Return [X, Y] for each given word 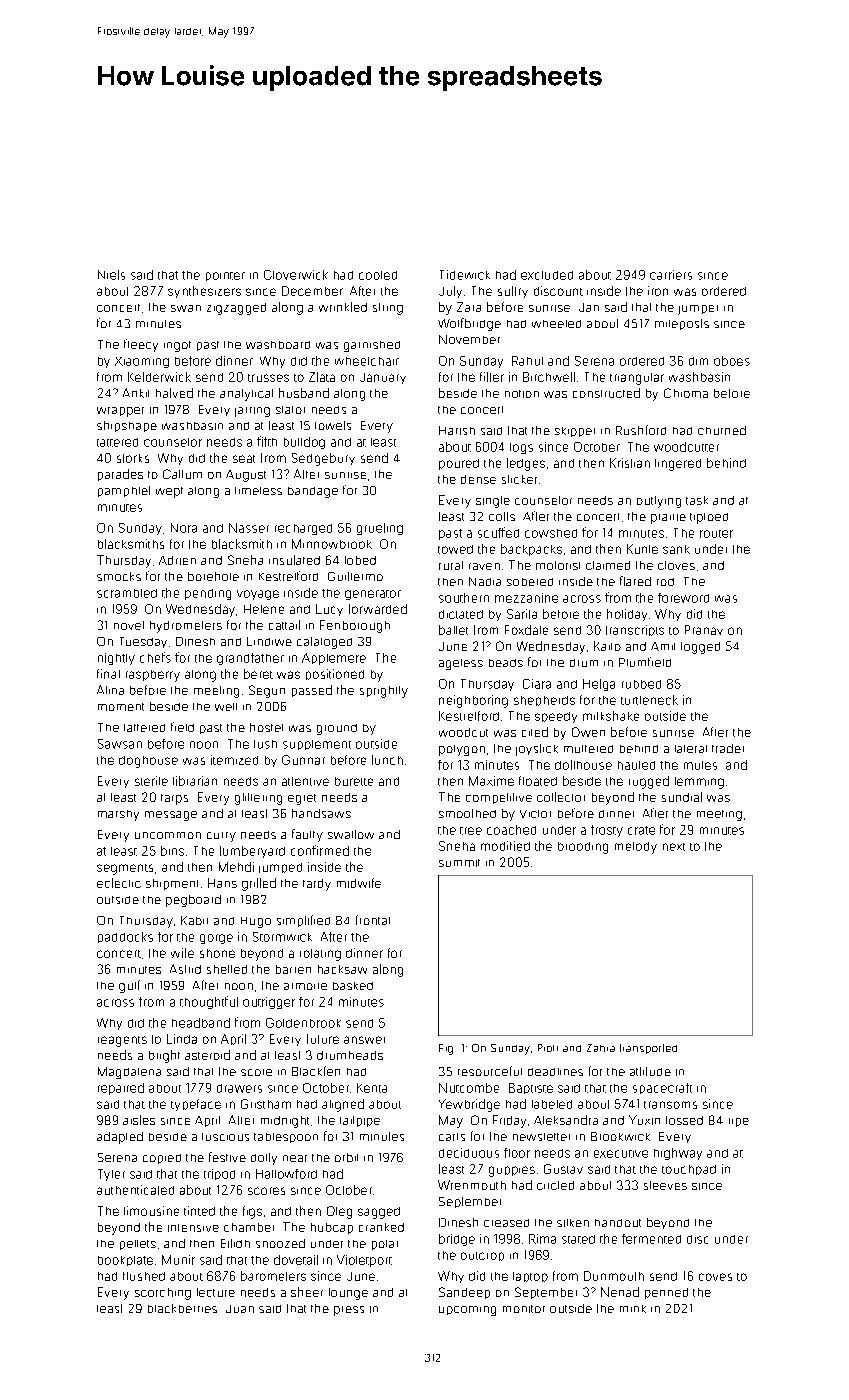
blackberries [182, 1308]
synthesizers [204, 292]
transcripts [635, 630]
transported [648, 1049]
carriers [671, 275]
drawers [239, 1088]
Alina [110, 690]
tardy [317, 885]
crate [641, 830]
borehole [213, 576]
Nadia [485, 581]
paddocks [125, 937]
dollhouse [583, 765]
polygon [462, 750]
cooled [378, 275]
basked [353, 986]
